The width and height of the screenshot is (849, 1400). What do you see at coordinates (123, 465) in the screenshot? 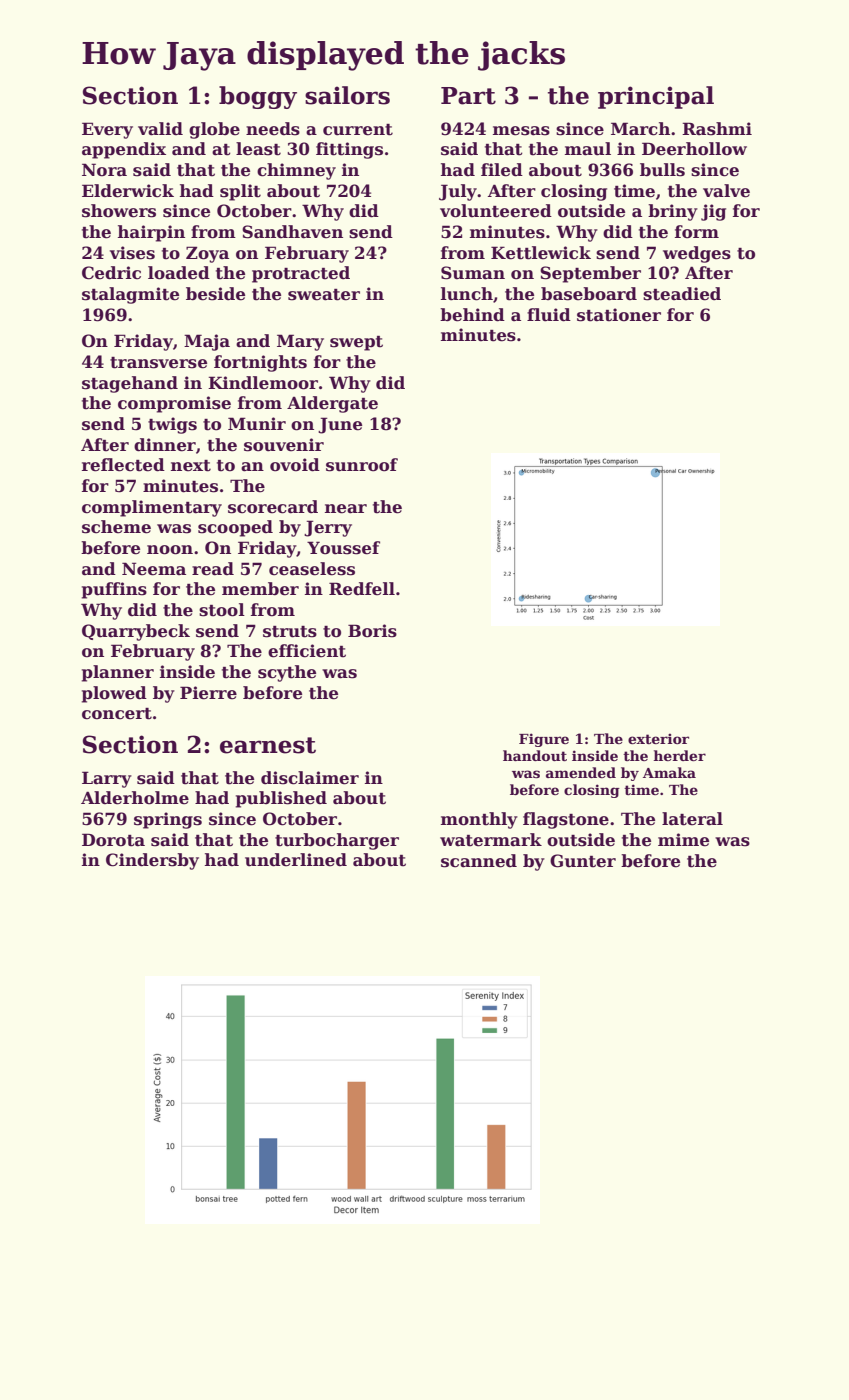
I see `reflected` at bounding box center [123, 465].
